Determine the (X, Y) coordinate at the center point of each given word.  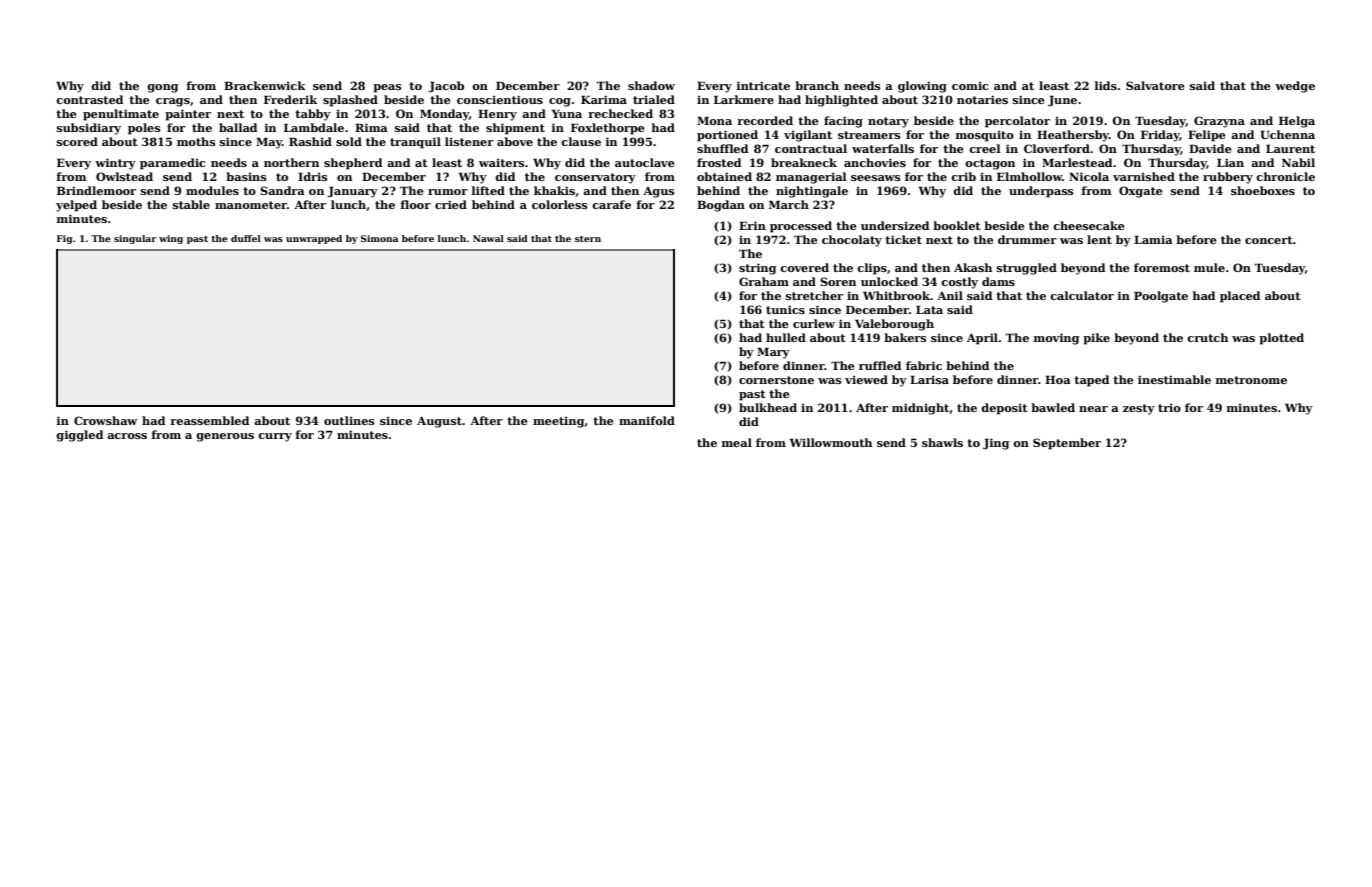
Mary (773, 353)
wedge (1295, 87)
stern (588, 239)
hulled (786, 337)
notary (888, 122)
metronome (1251, 380)
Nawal (488, 238)
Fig (65, 239)
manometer (251, 205)
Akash (973, 267)
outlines (349, 420)
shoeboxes (1263, 190)
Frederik (290, 99)
